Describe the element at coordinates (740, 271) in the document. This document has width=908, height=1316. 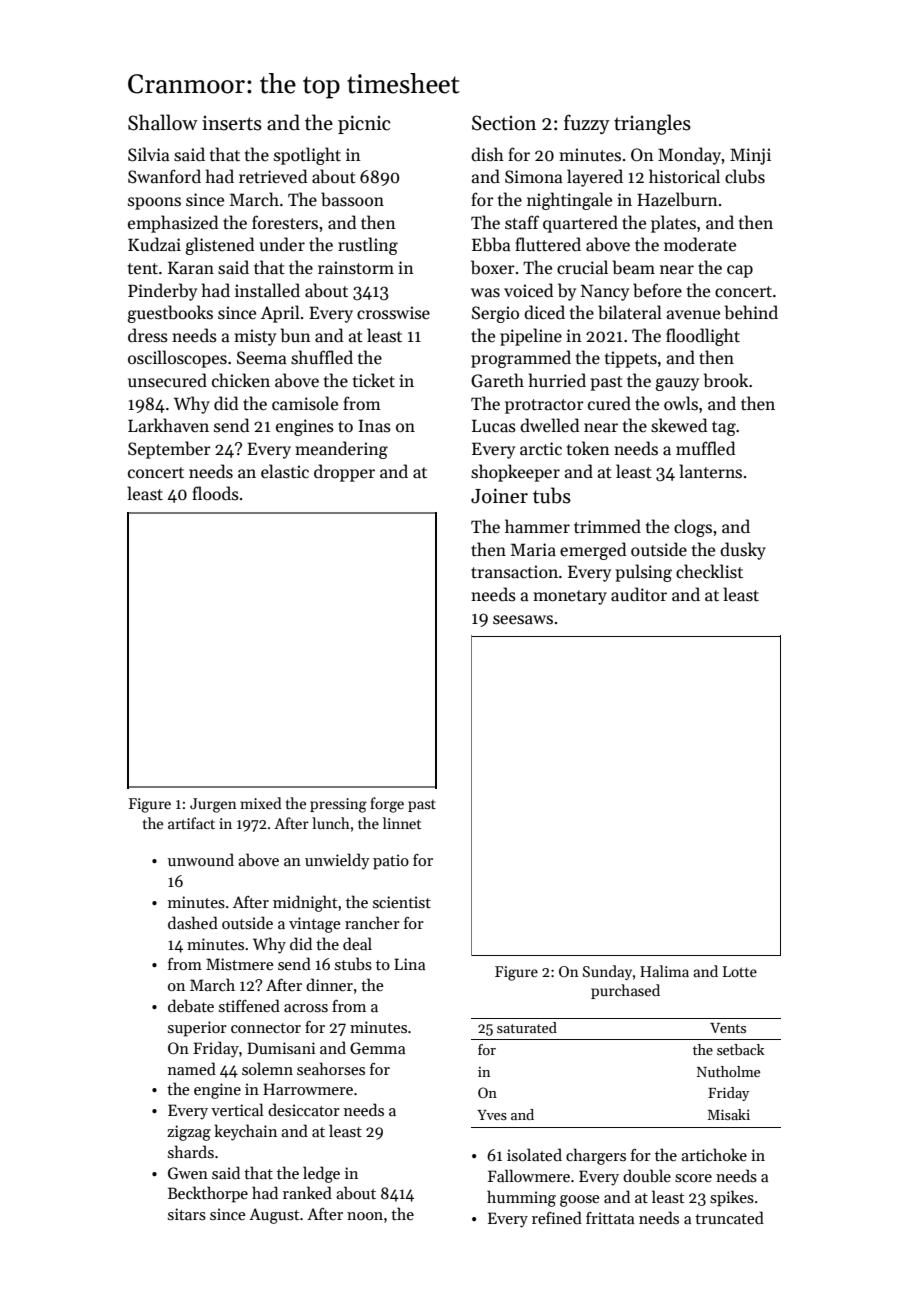
I see `cap` at that location.
